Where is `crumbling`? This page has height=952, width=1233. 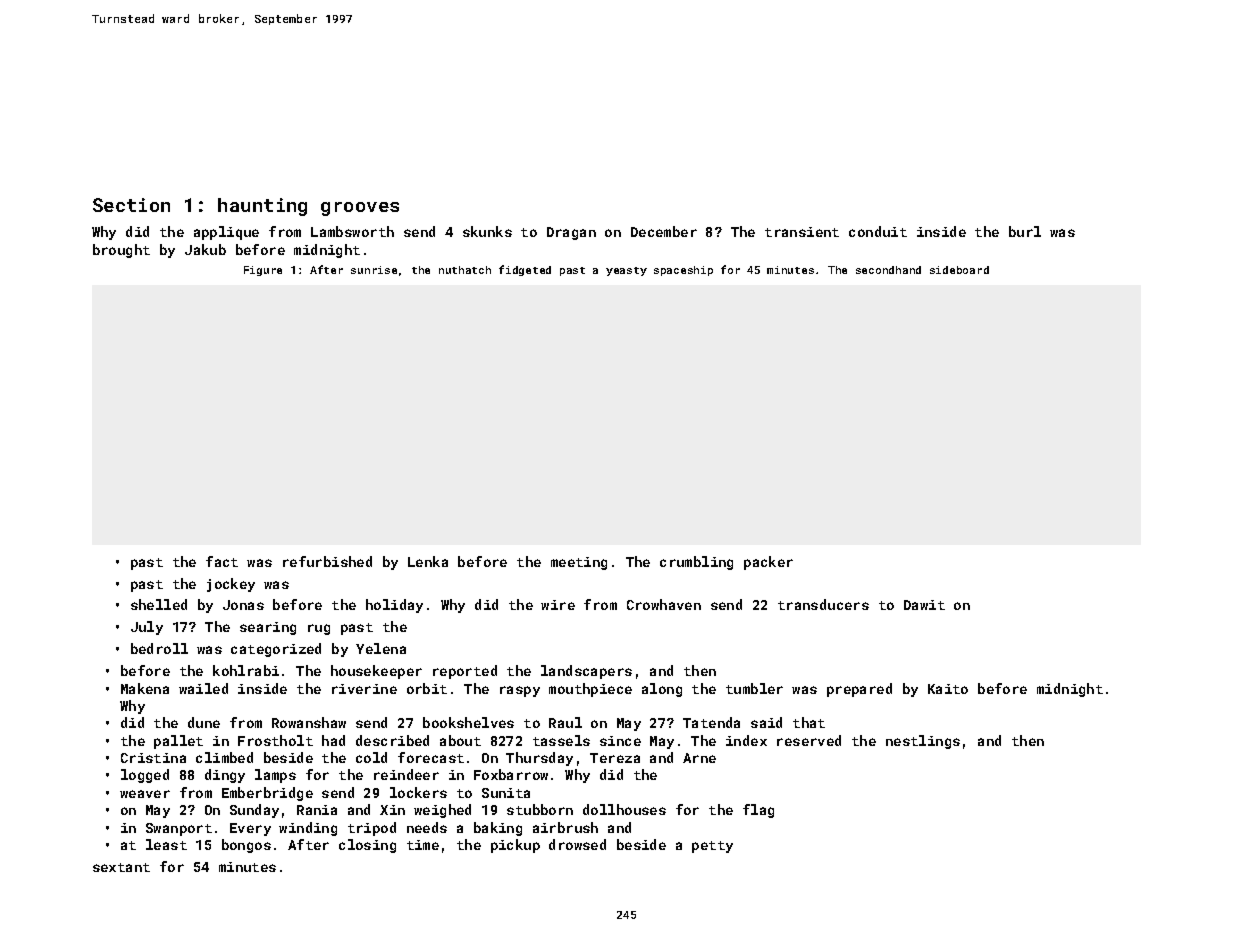
crumbling is located at coordinates (696, 563).
